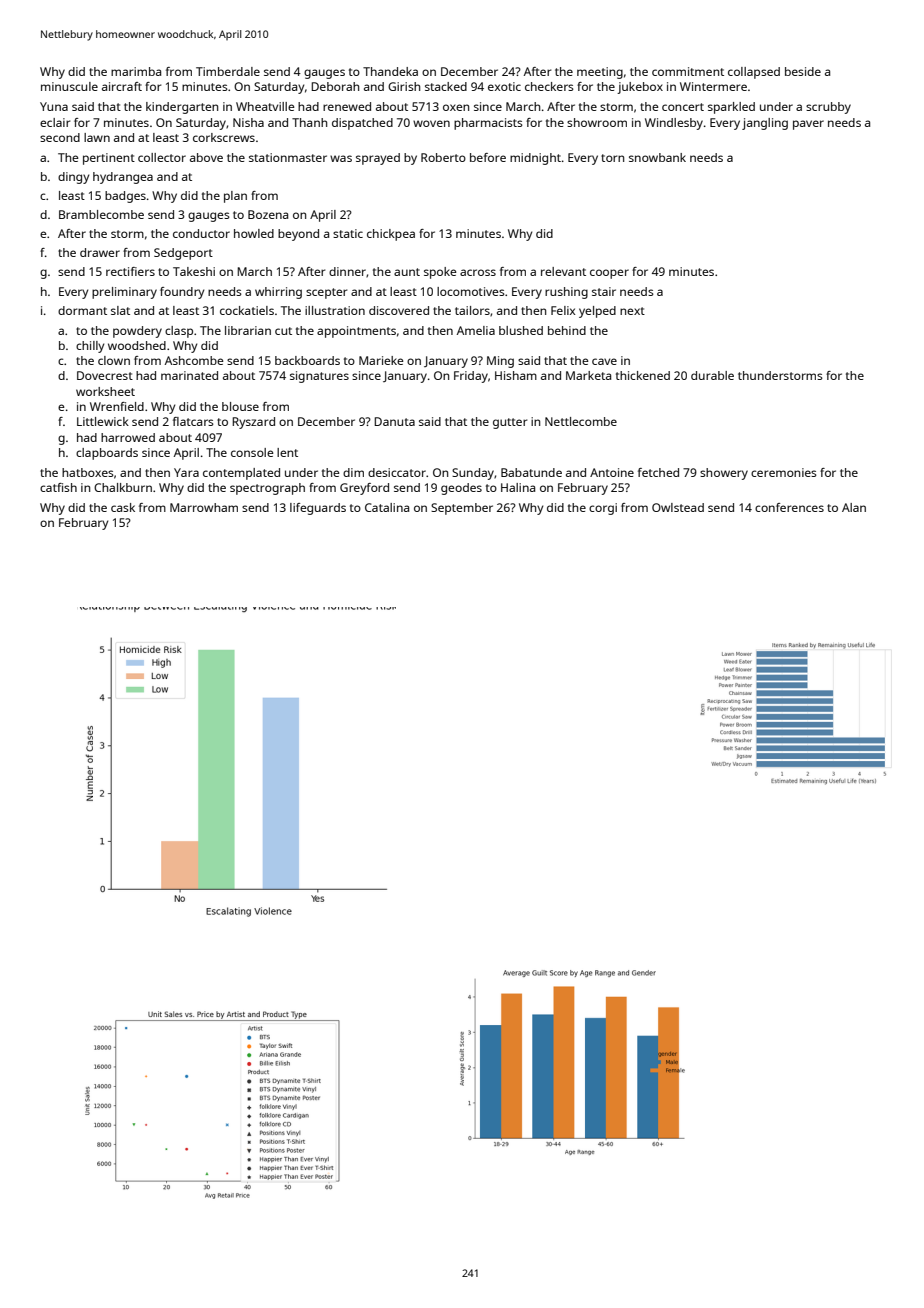  I want to click on scrubby, so click(828, 108).
